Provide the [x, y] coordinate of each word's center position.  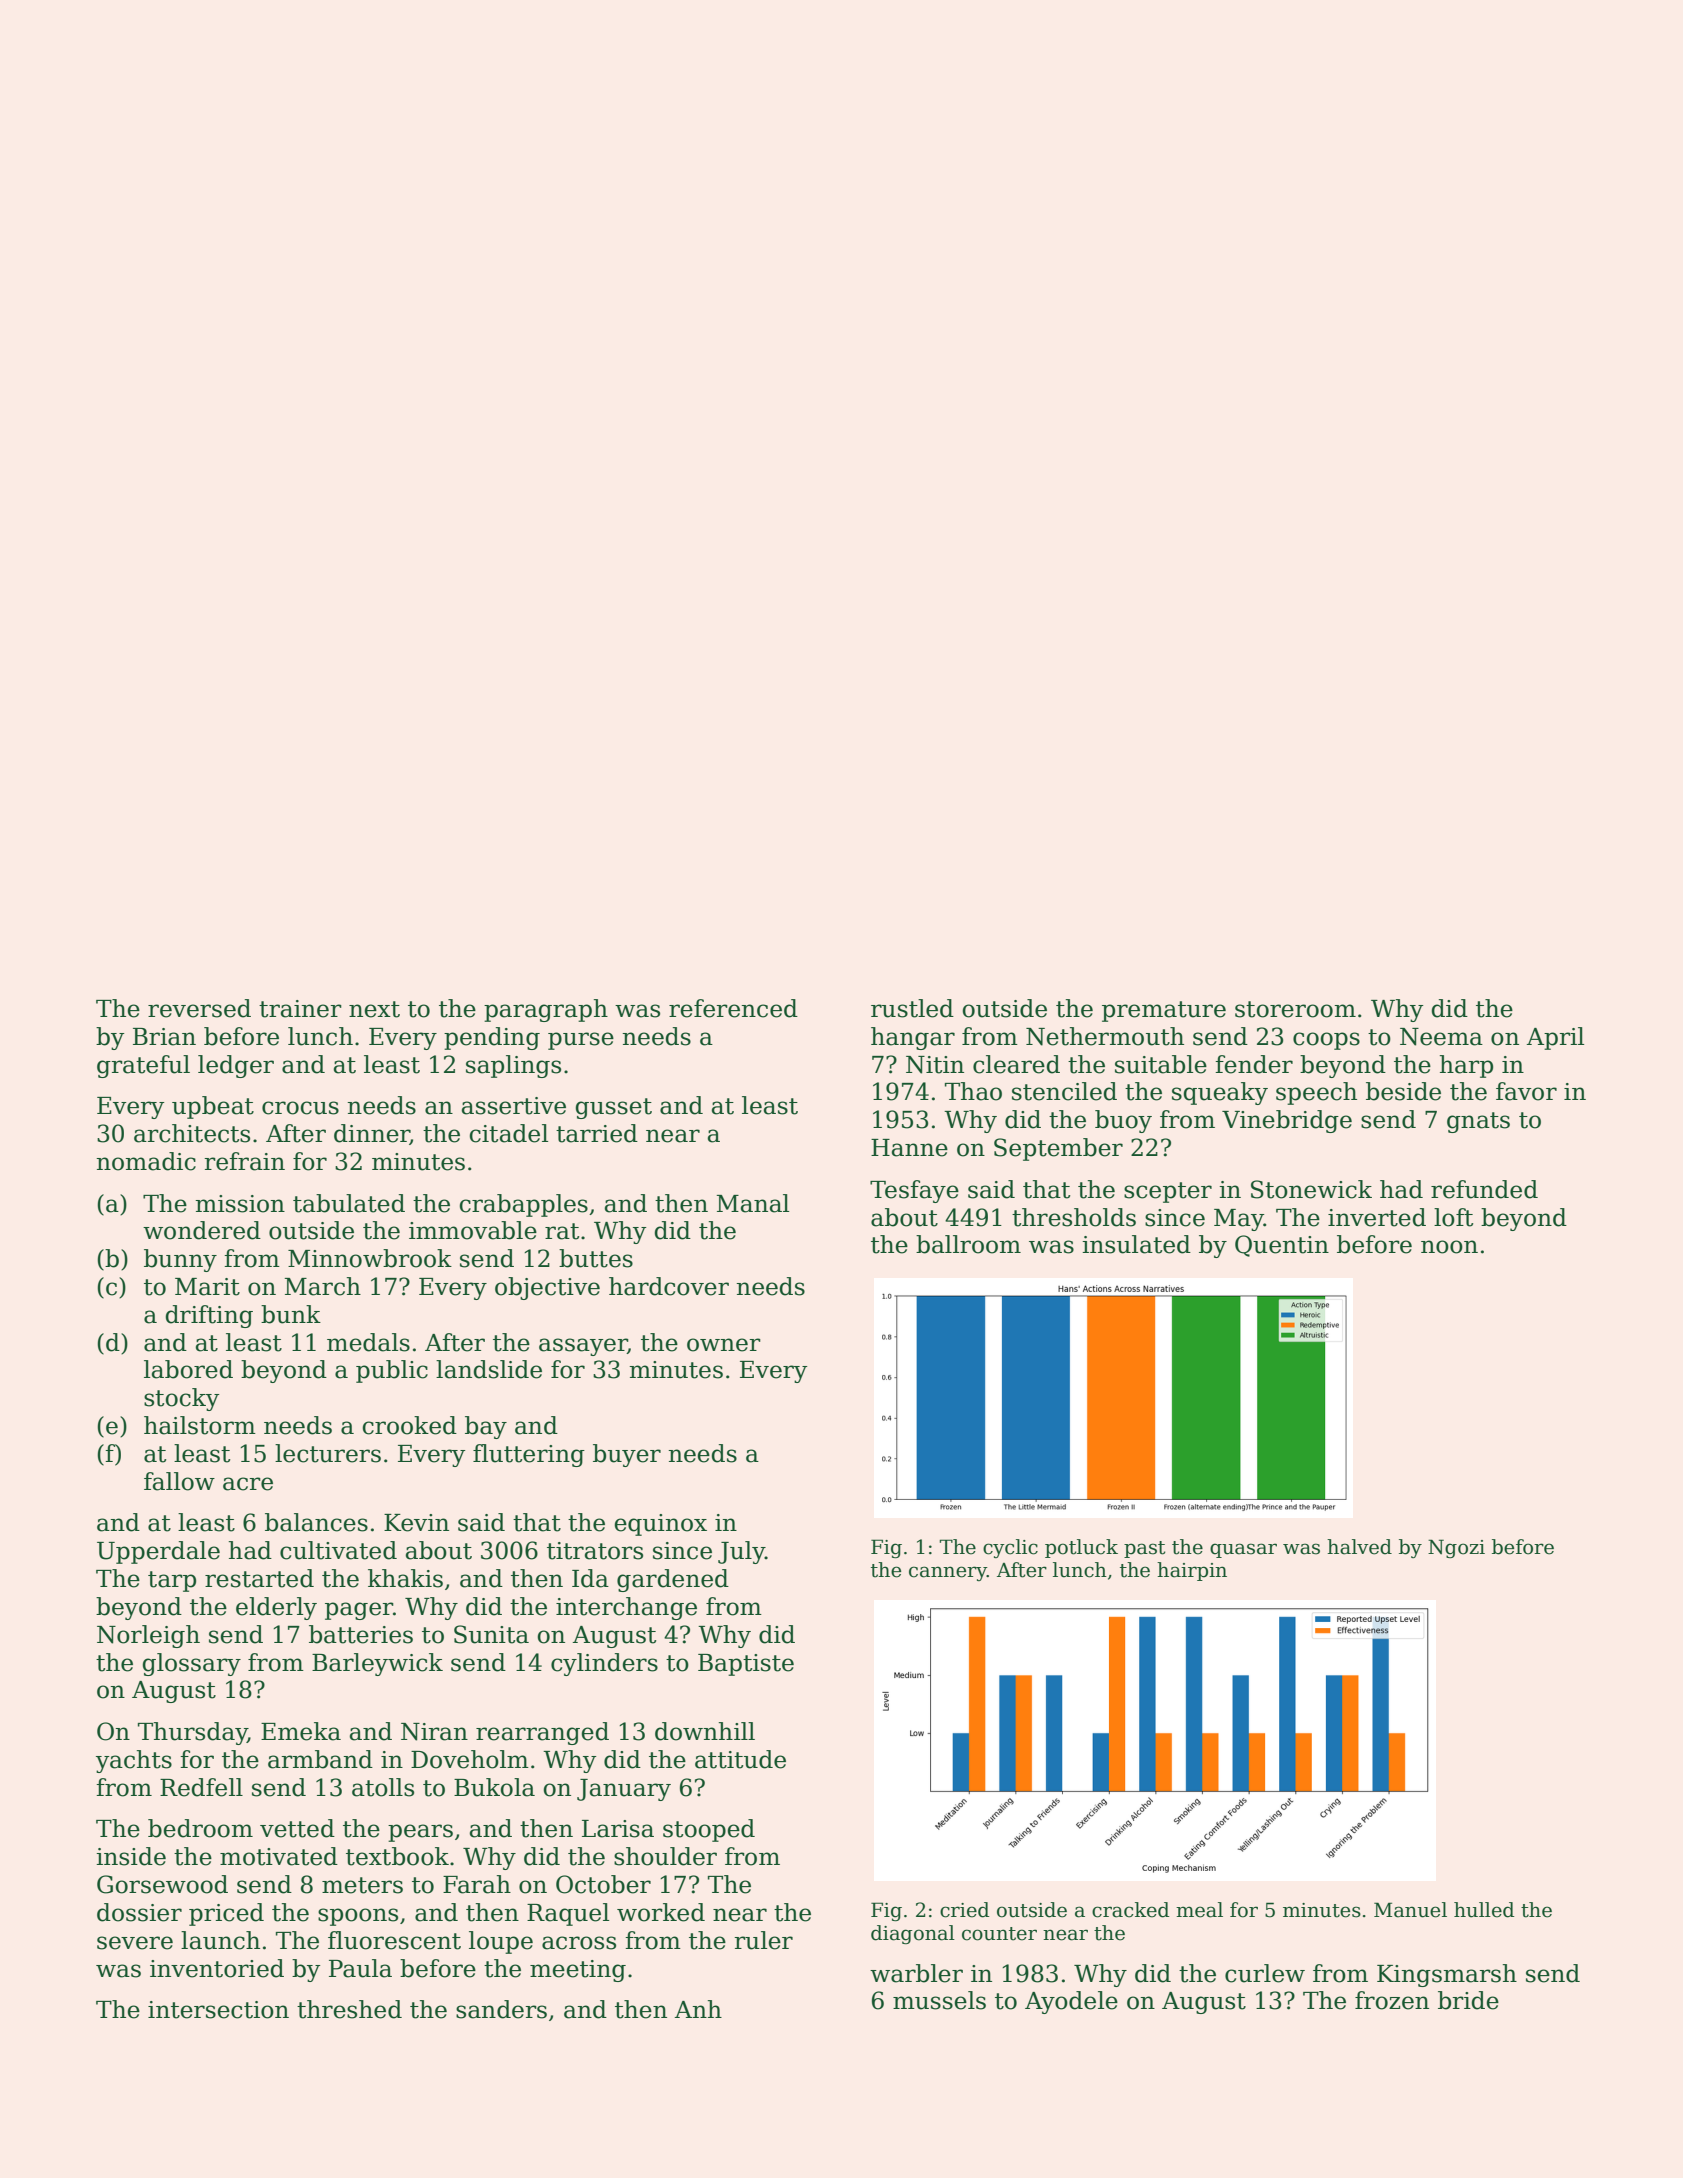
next [374, 1009]
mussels [939, 2000]
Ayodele [1071, 2002]
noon [1449, 1247]
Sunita [491, 1634]
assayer [583, 1347]
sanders [501, 2009]
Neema [1441, 1037]
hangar [913, 1038]
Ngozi [1456, 1548]
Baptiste [746, 1665]
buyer [627, 1455]
